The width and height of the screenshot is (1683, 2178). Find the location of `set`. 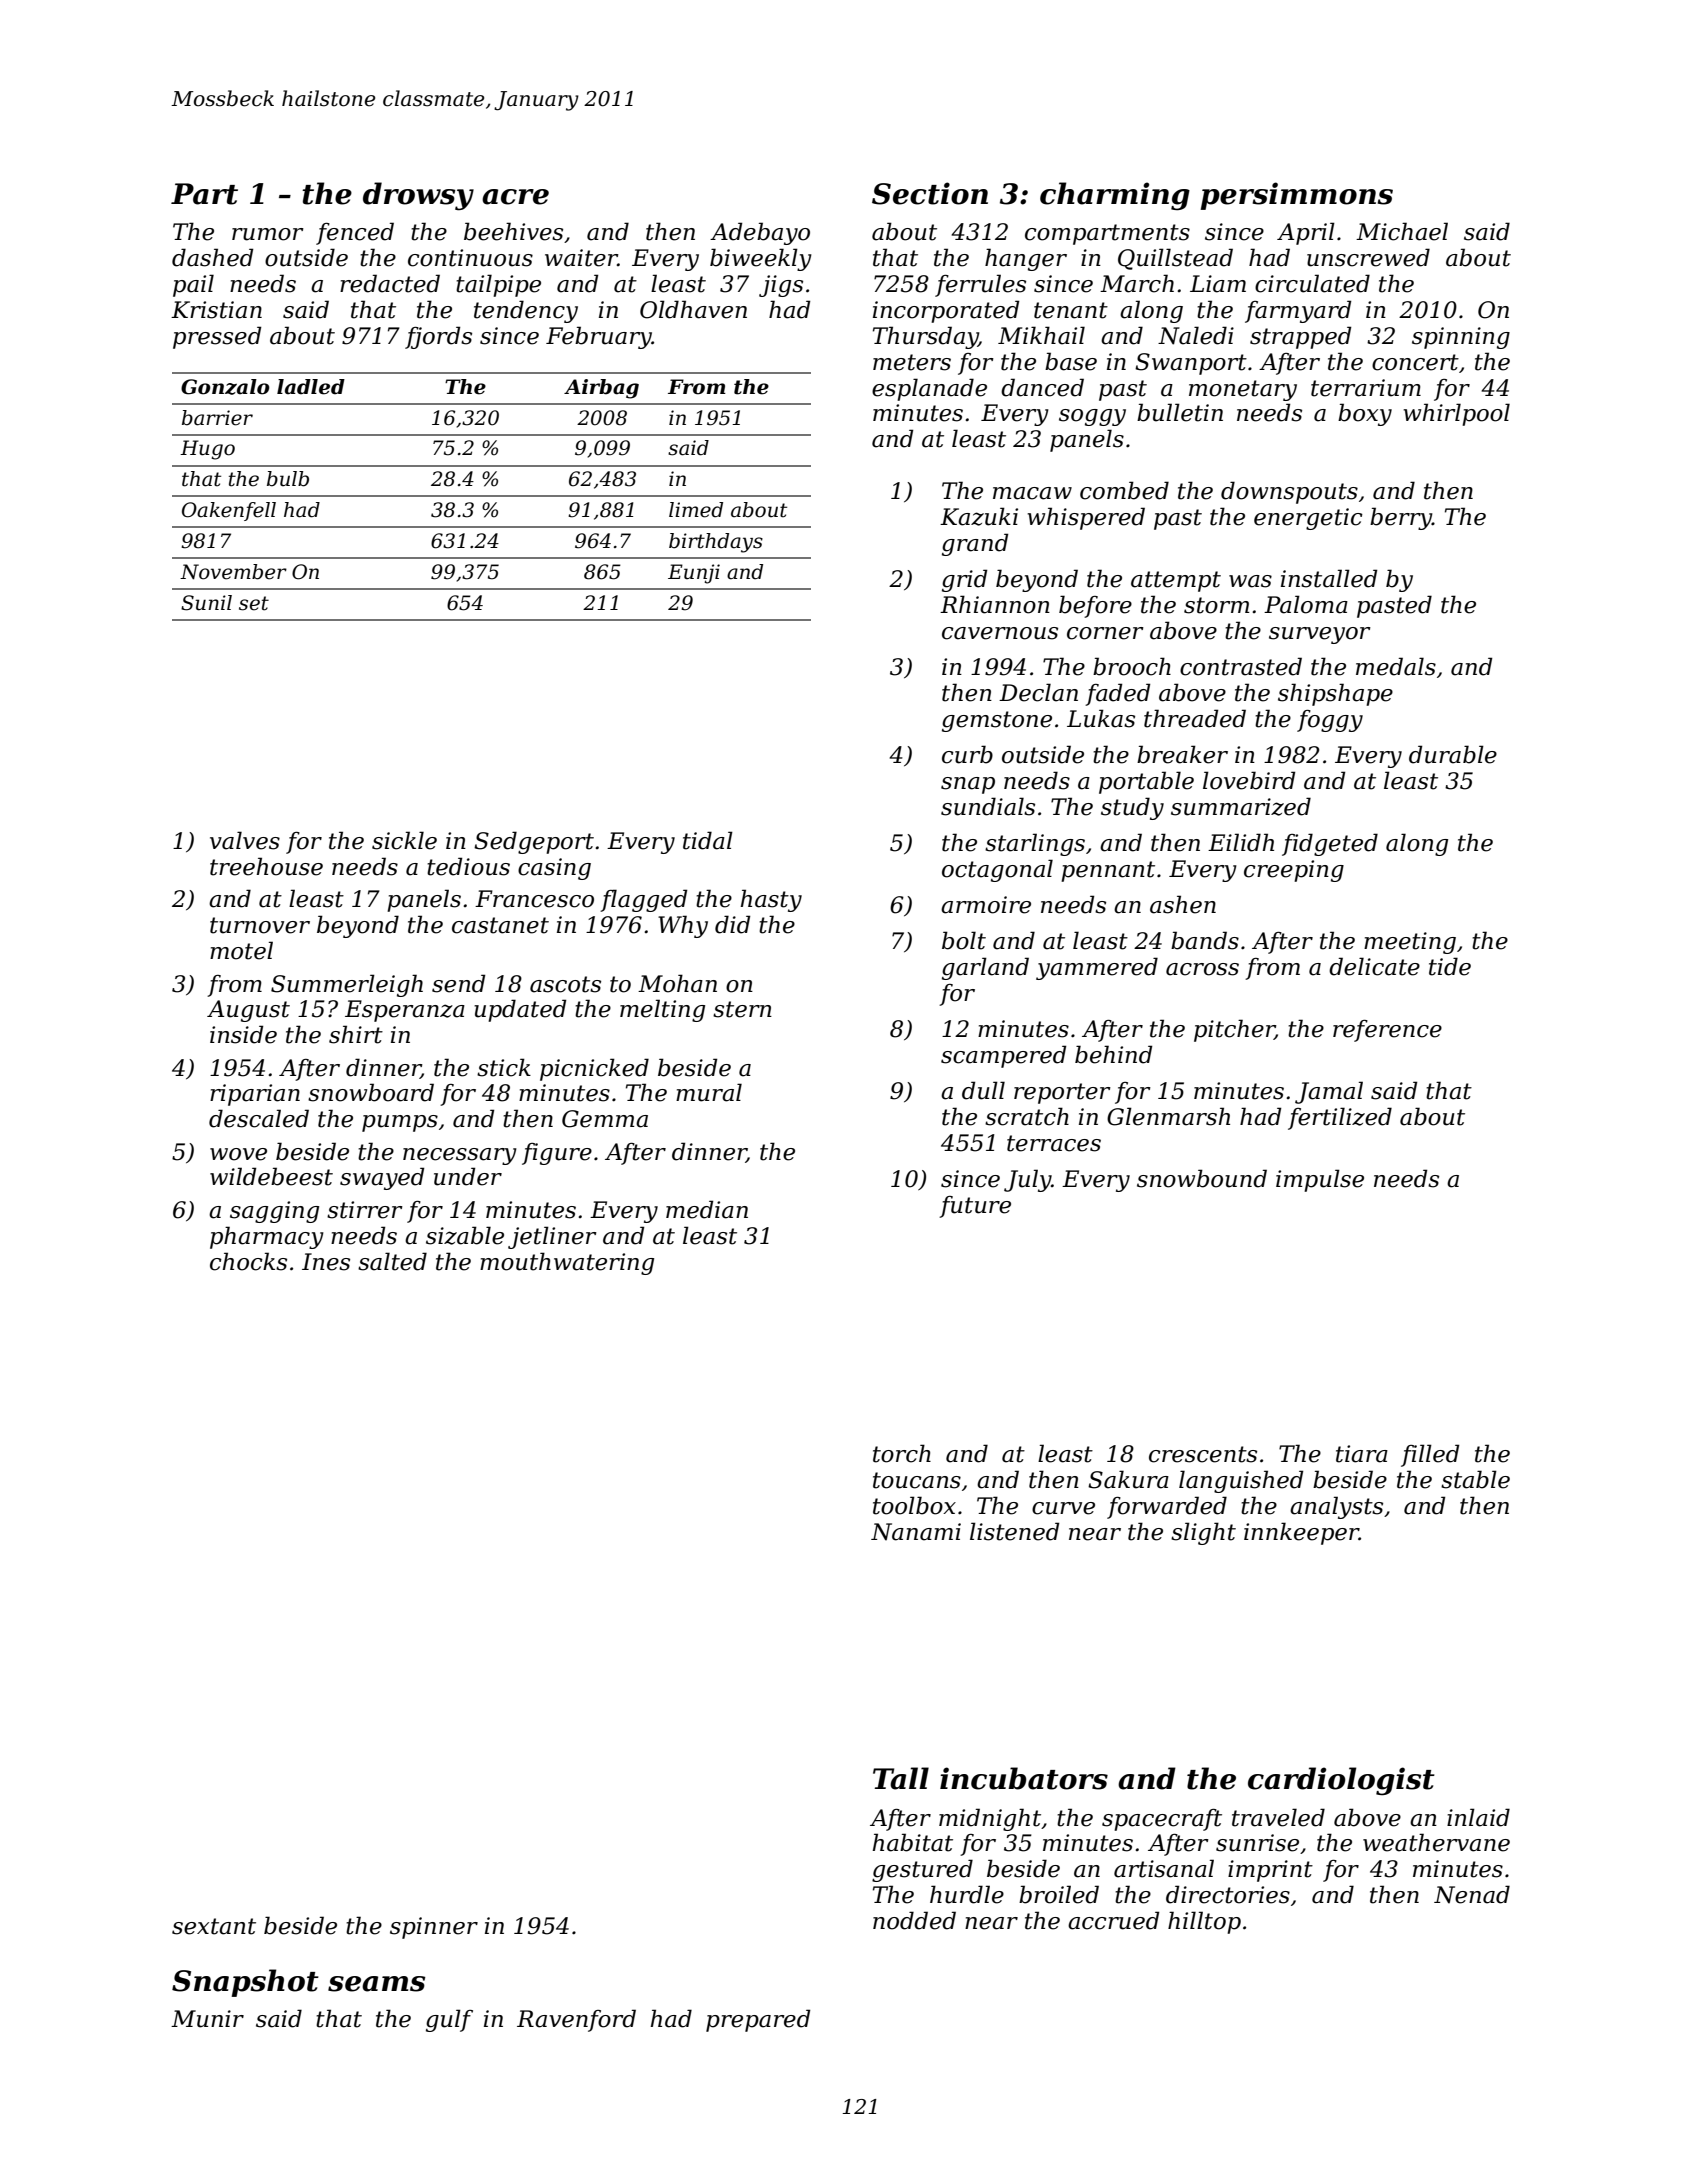

set is located at coordinates (254, 603).
